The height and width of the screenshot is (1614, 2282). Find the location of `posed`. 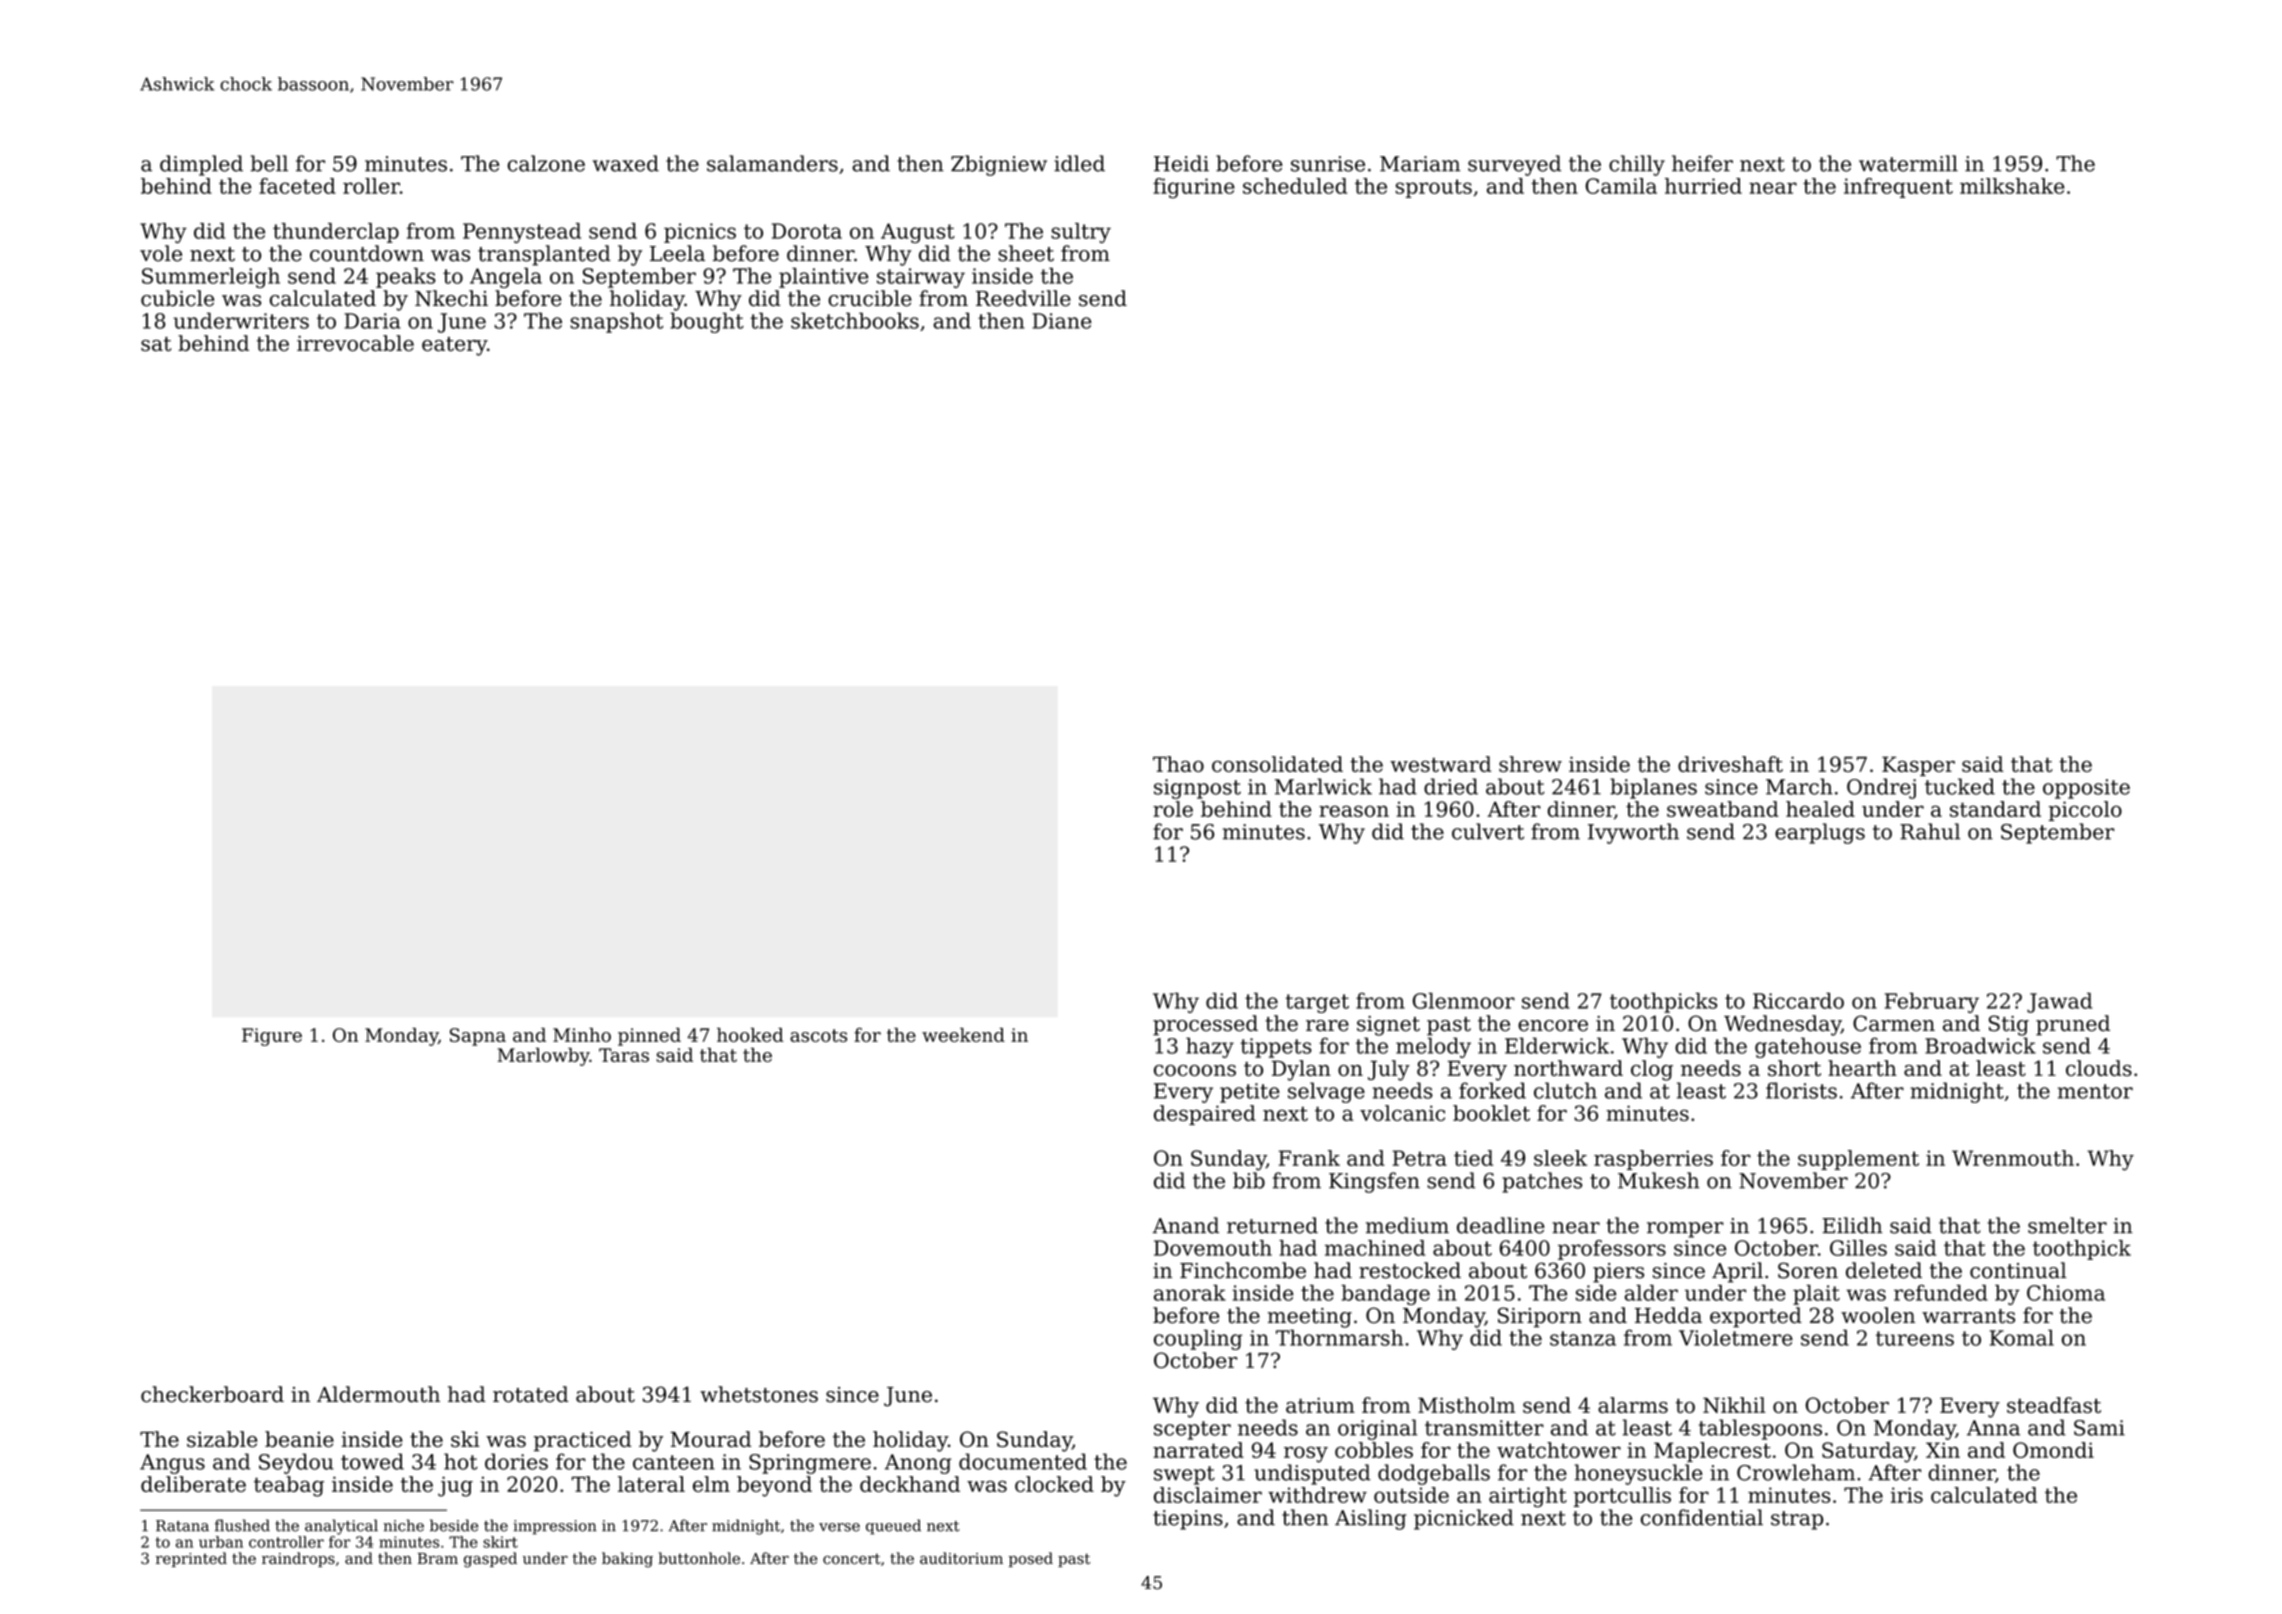

posed is located at coordinates (1031, 1559).
